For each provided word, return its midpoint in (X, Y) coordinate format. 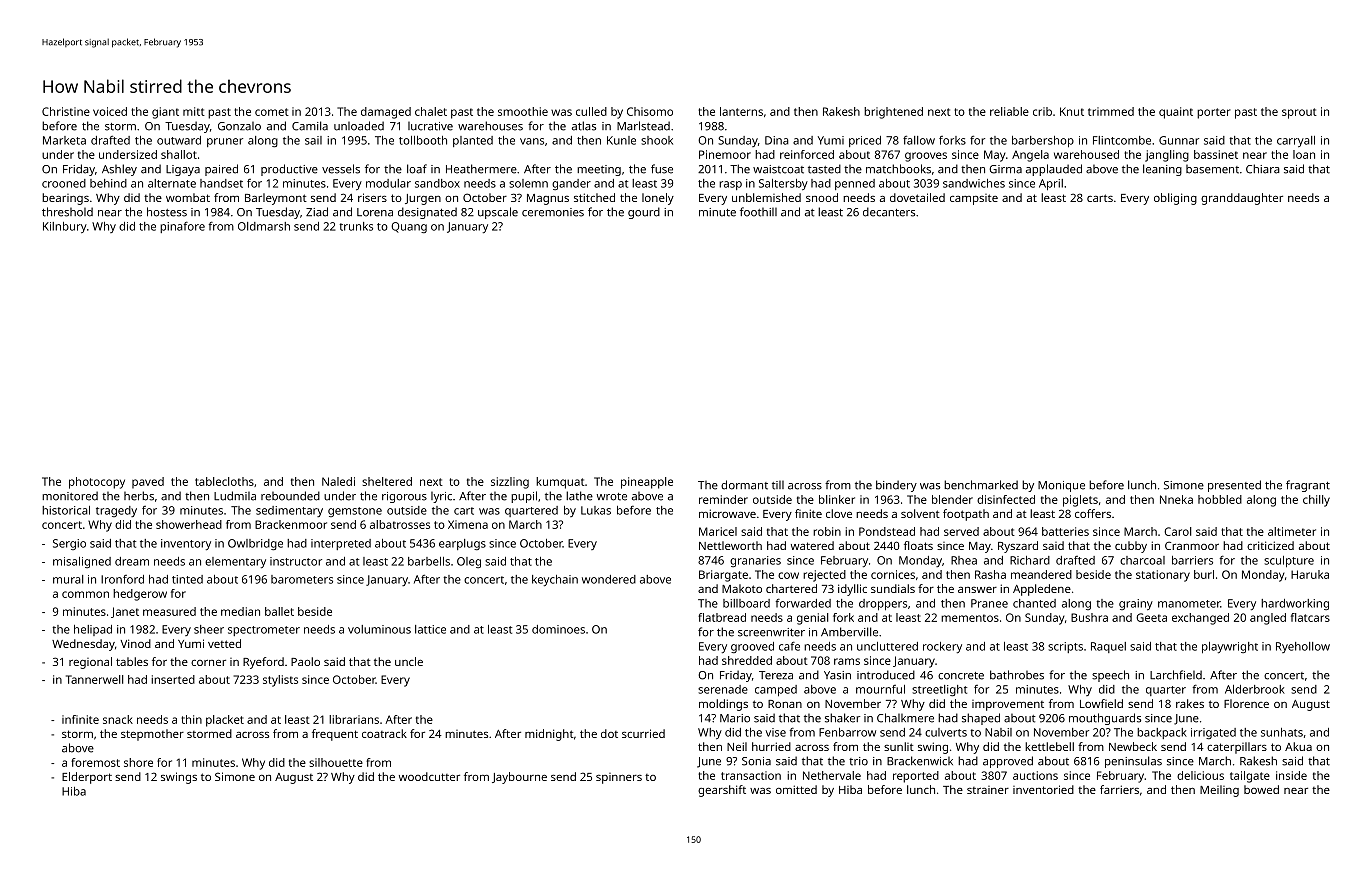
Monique (1061, 486)
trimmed (1111, 111)
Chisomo (650, 111)
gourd (644, 213)
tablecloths (224, 481)
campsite (974, 199)
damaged (386, 113)
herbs (139, 496)
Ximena (468, 524)
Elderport (87, 778)
